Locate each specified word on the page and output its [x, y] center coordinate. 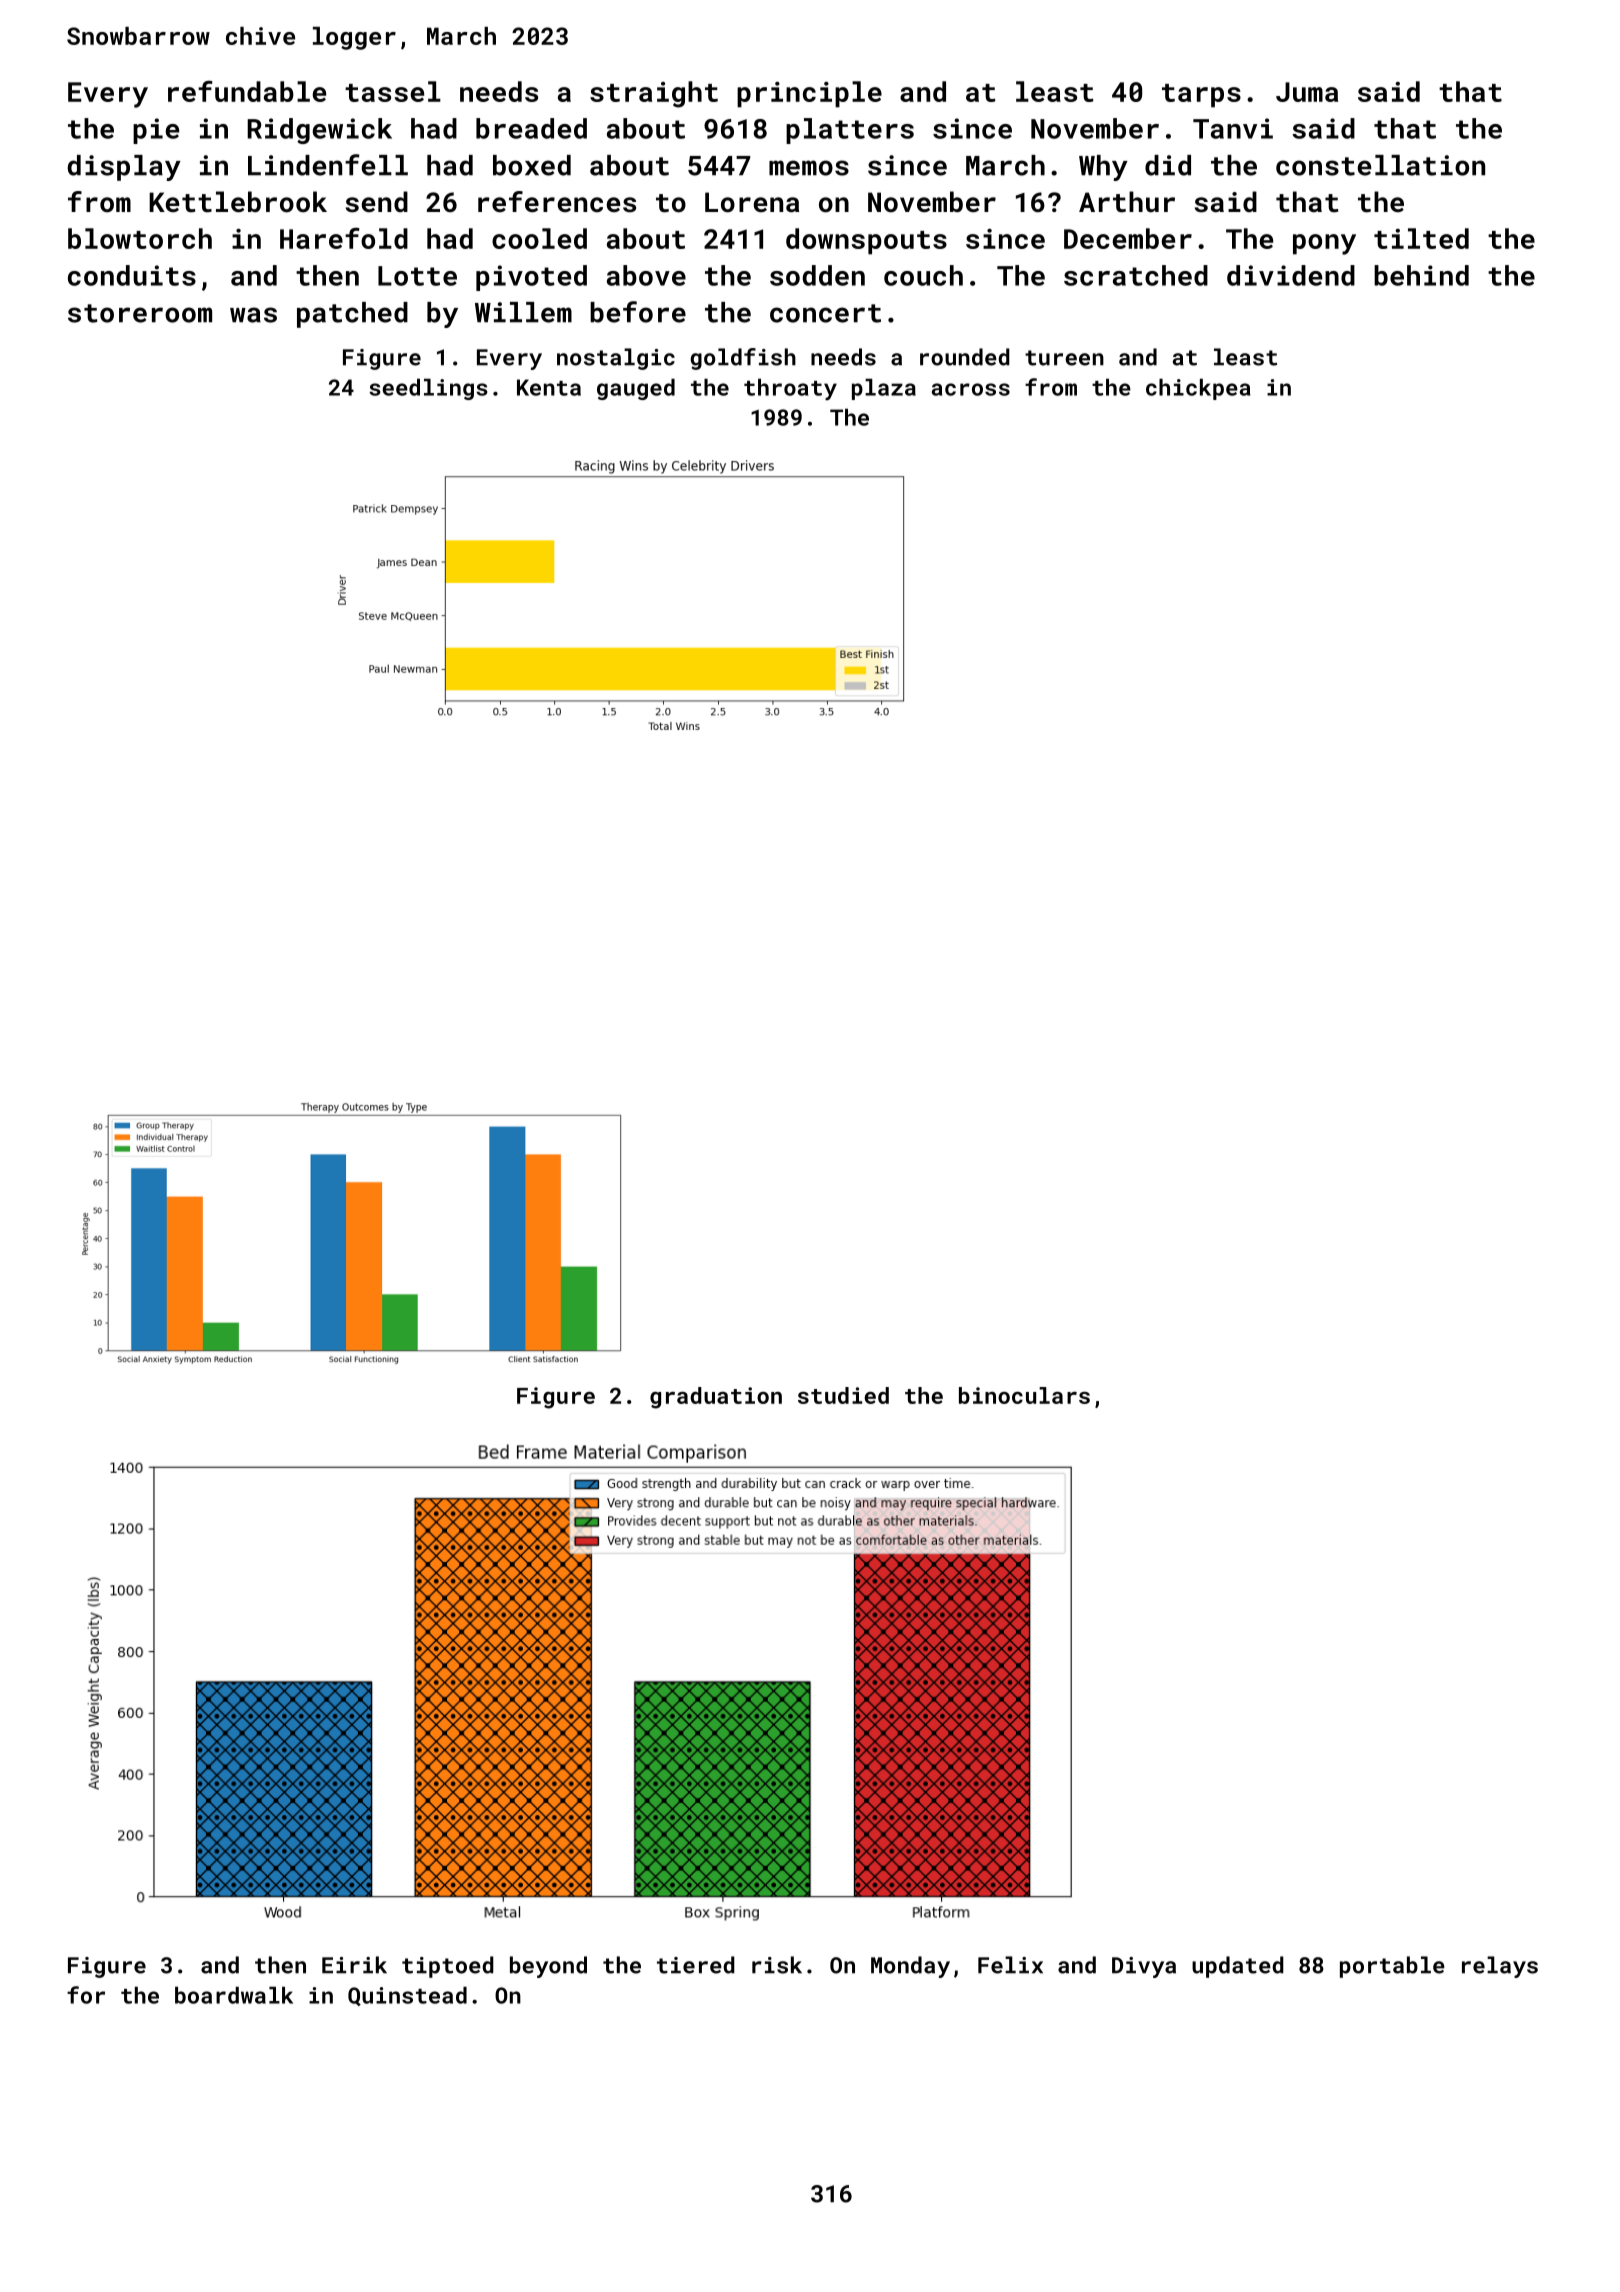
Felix [1010, 1965]
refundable [247, 91]
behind [1421, 275]
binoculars [1024, 1395]
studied [843, 1395]
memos [809, 168]
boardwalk [234, 1995]
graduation [716, 1398]
